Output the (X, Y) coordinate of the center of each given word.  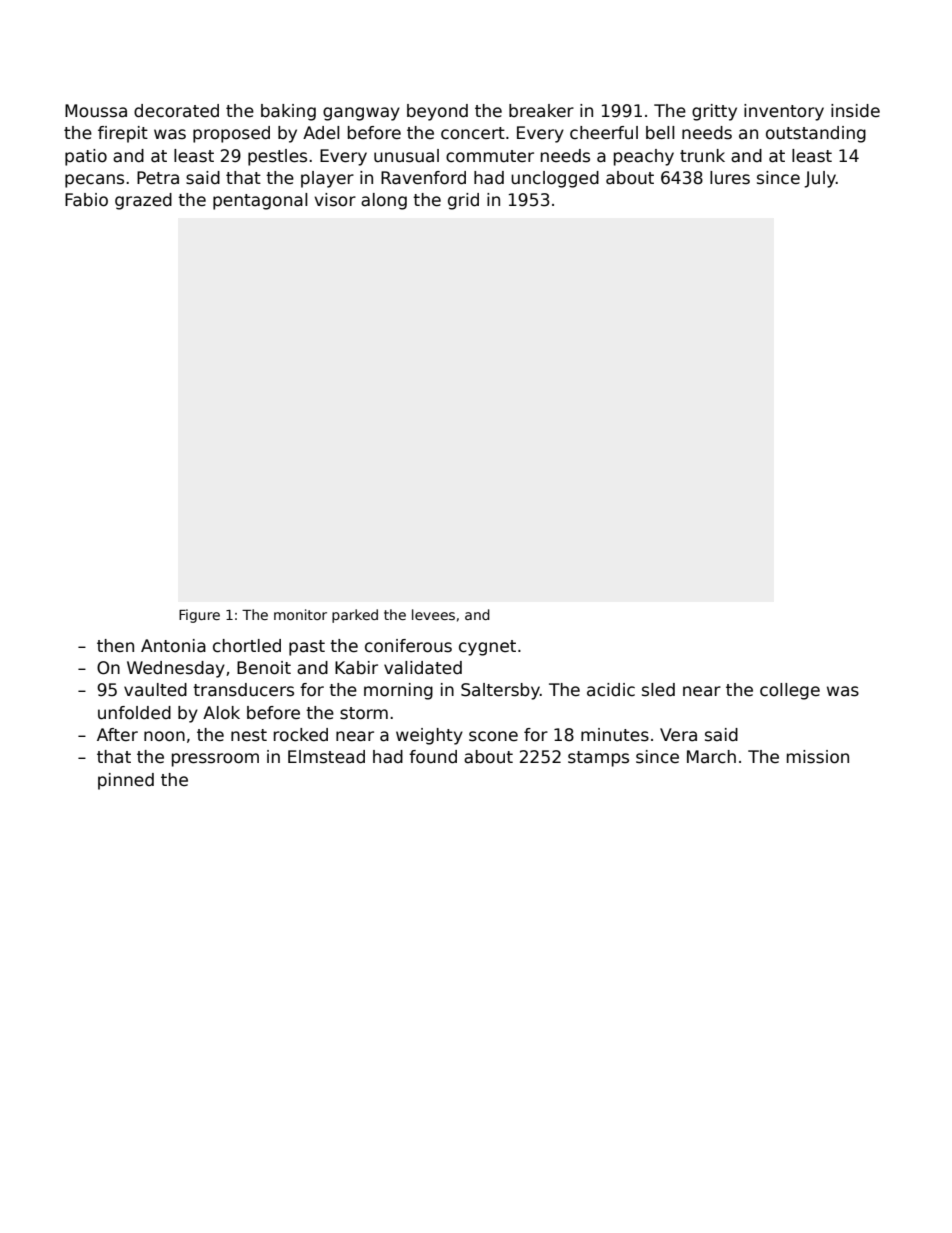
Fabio (86, 200)
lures (730, 178)
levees (433, 614)
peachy (644, 157)
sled (658, 690)
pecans (94, 181)
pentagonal (260, 201)
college (790, 691)
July (820, 179)
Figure (199, 616)
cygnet (487, 648)
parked (355, 616)
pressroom (215, 760)
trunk (702, 156)
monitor (300, 614)
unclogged (555, 179)
